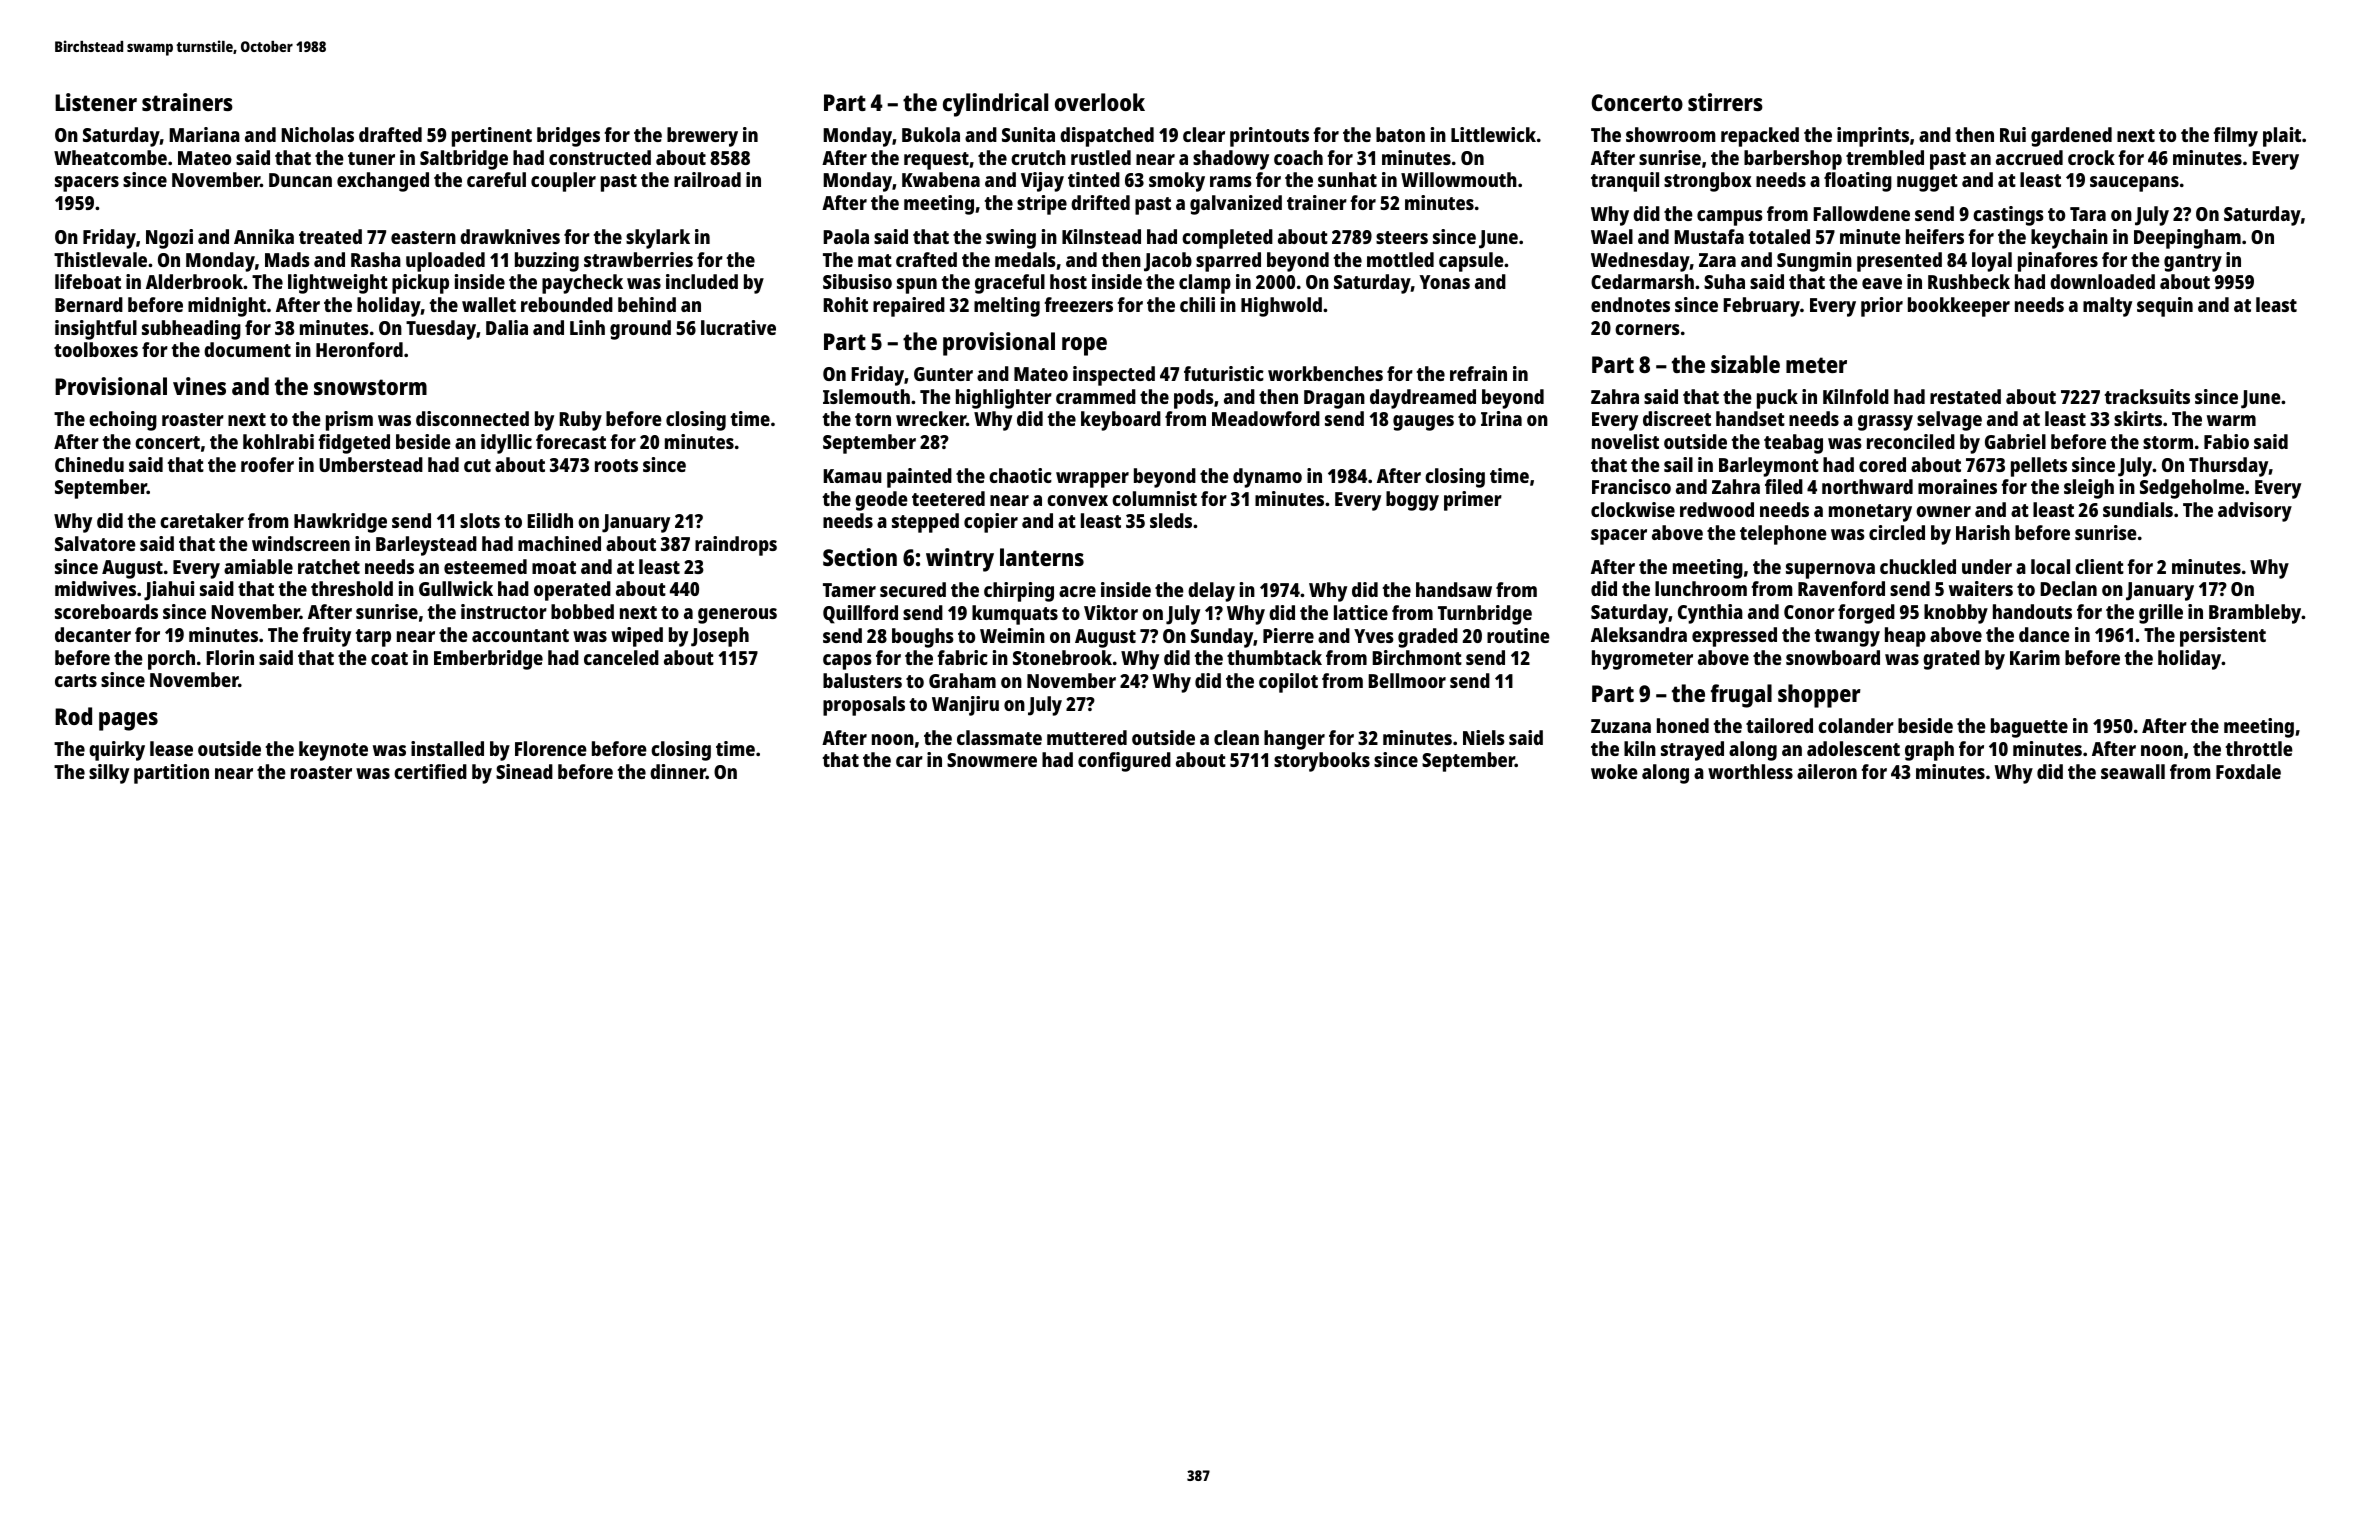 The width and height of the image is (2374, 1536). I want to click on graceful, so click(1010, 284).
